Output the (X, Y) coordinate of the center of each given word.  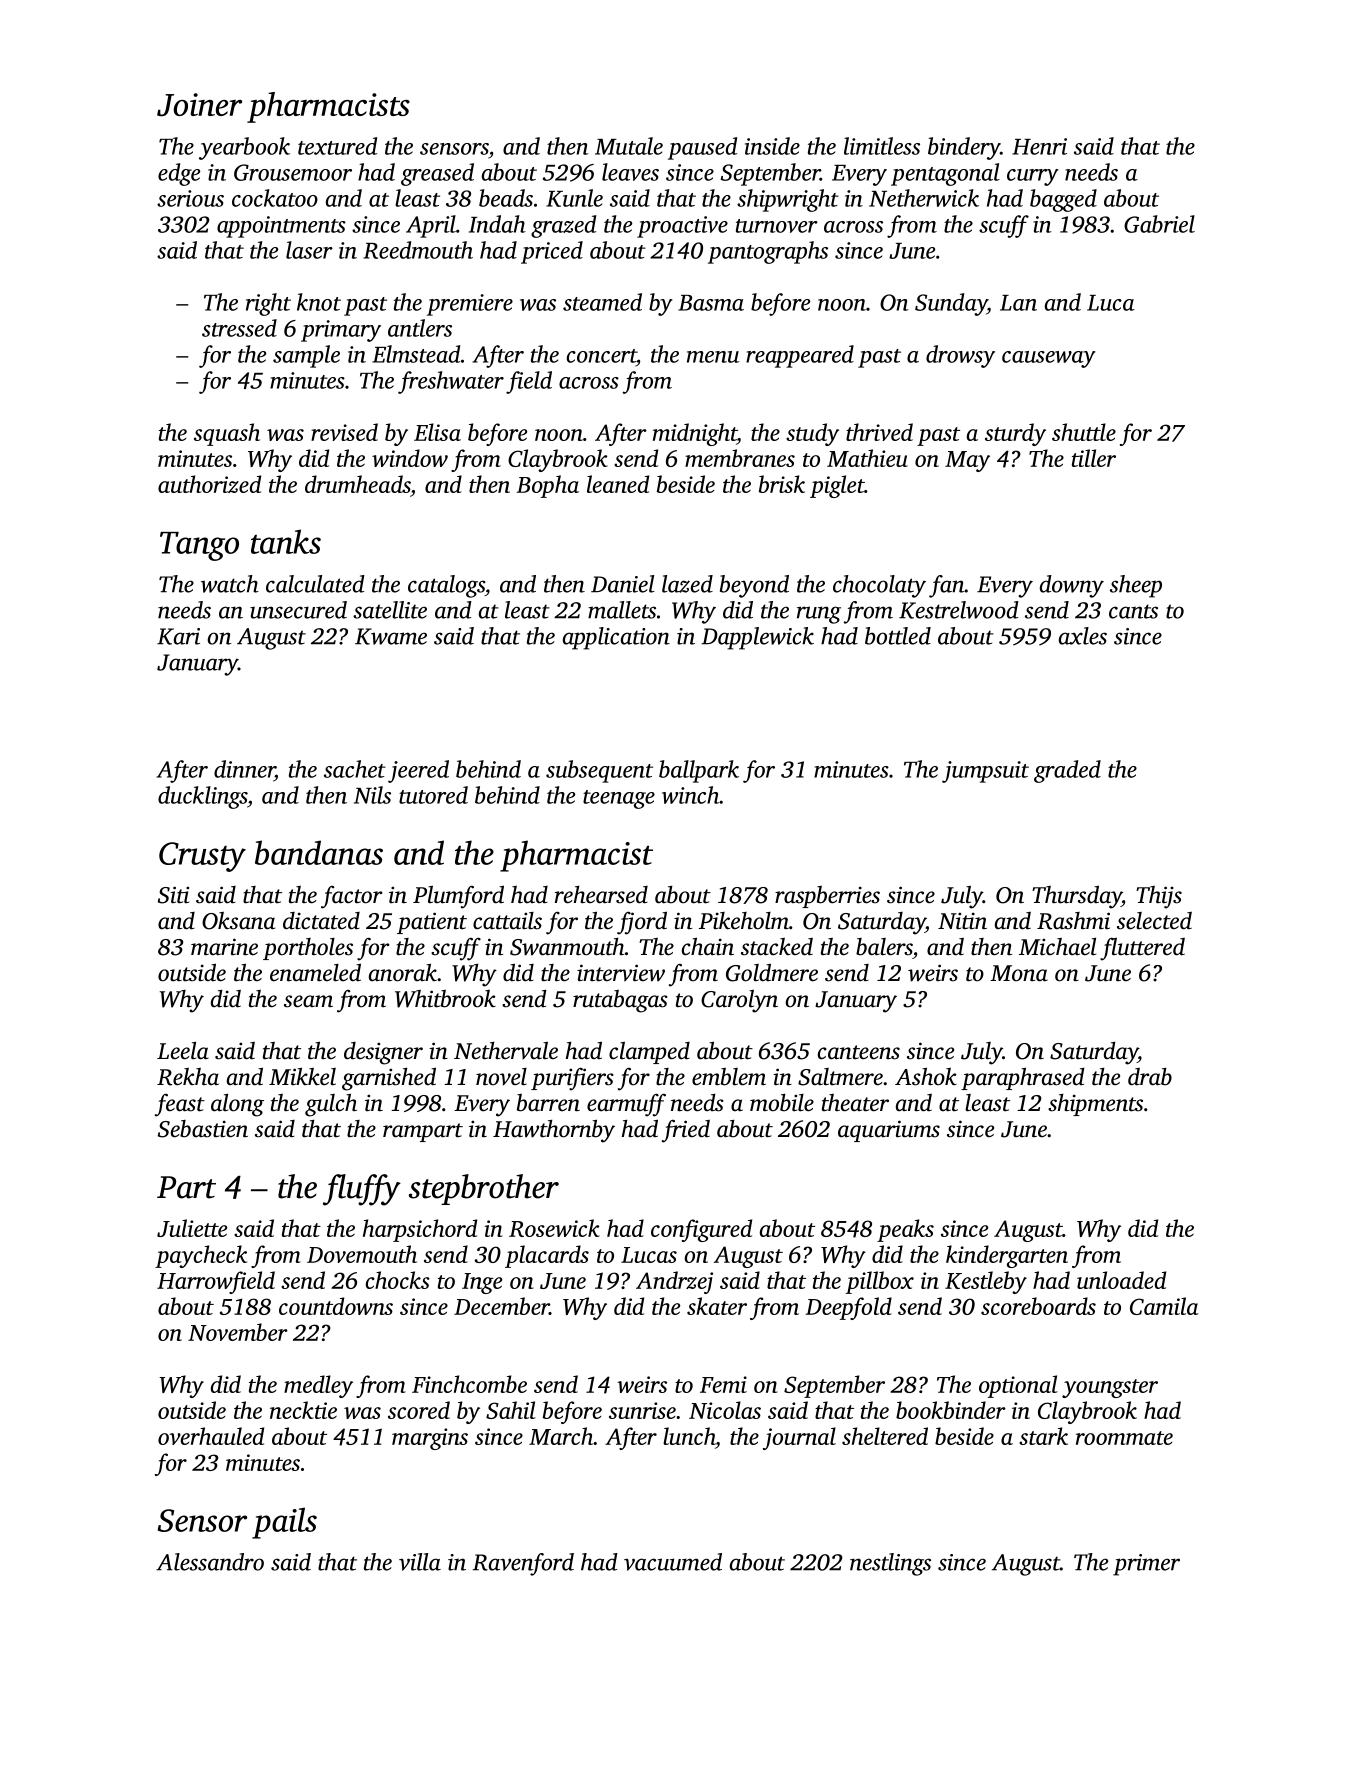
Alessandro (210, 1562)
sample (306, 356)
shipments (1095, 1105)
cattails (507, 921)
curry (1033, 177)
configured (701, 1230)
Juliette (192, 1228)
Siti (173, 895)
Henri (1039, 146)
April (431, 226)
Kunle (574, 198)
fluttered (1142, 949)
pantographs (768, 252)
